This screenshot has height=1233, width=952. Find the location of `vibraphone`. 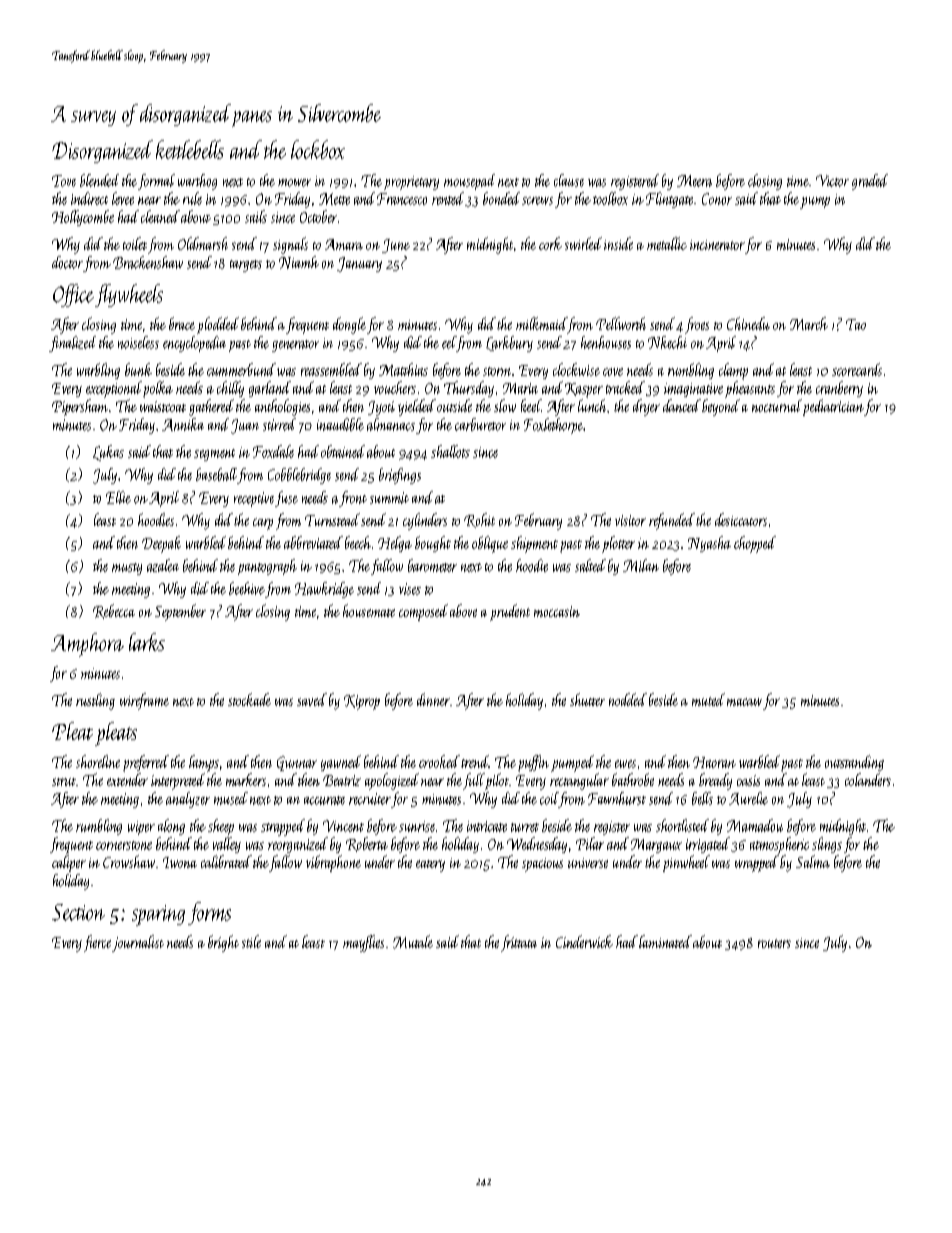

vibraphone is located at coordinates (333, 863).
